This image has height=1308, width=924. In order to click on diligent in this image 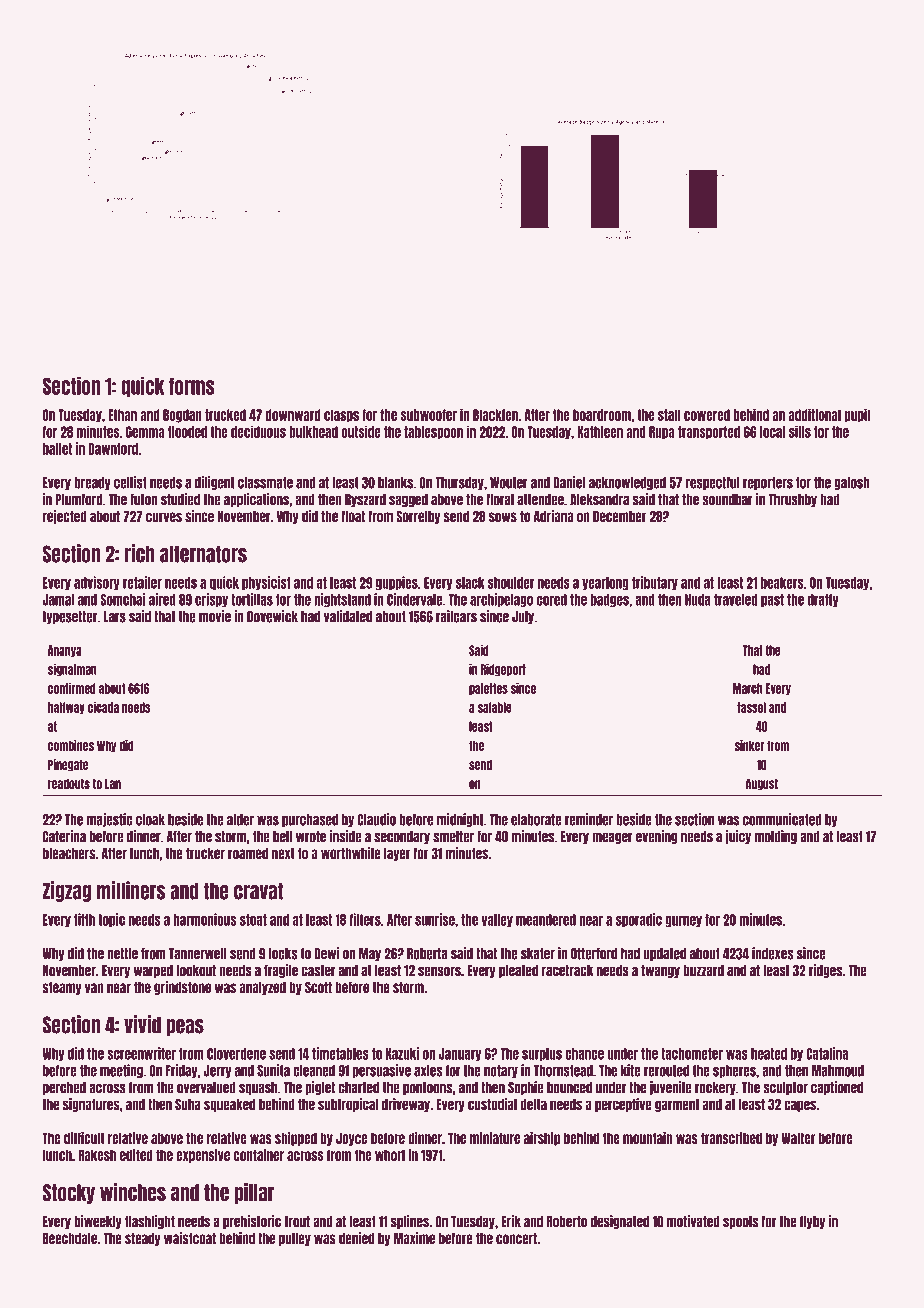, I will do `click(215, 483)`.
